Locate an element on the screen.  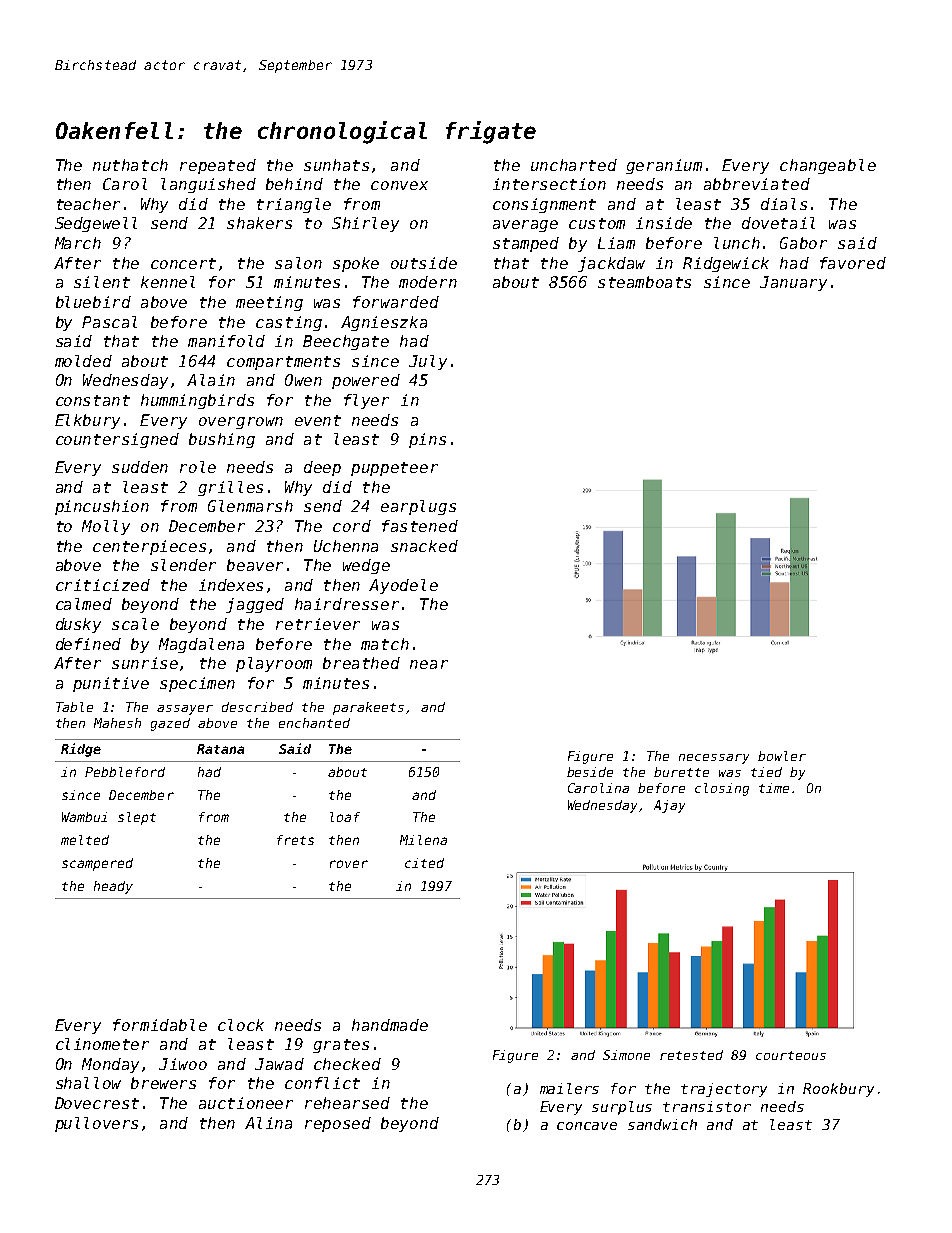
handmade is located at coordinates (390, 1025).
